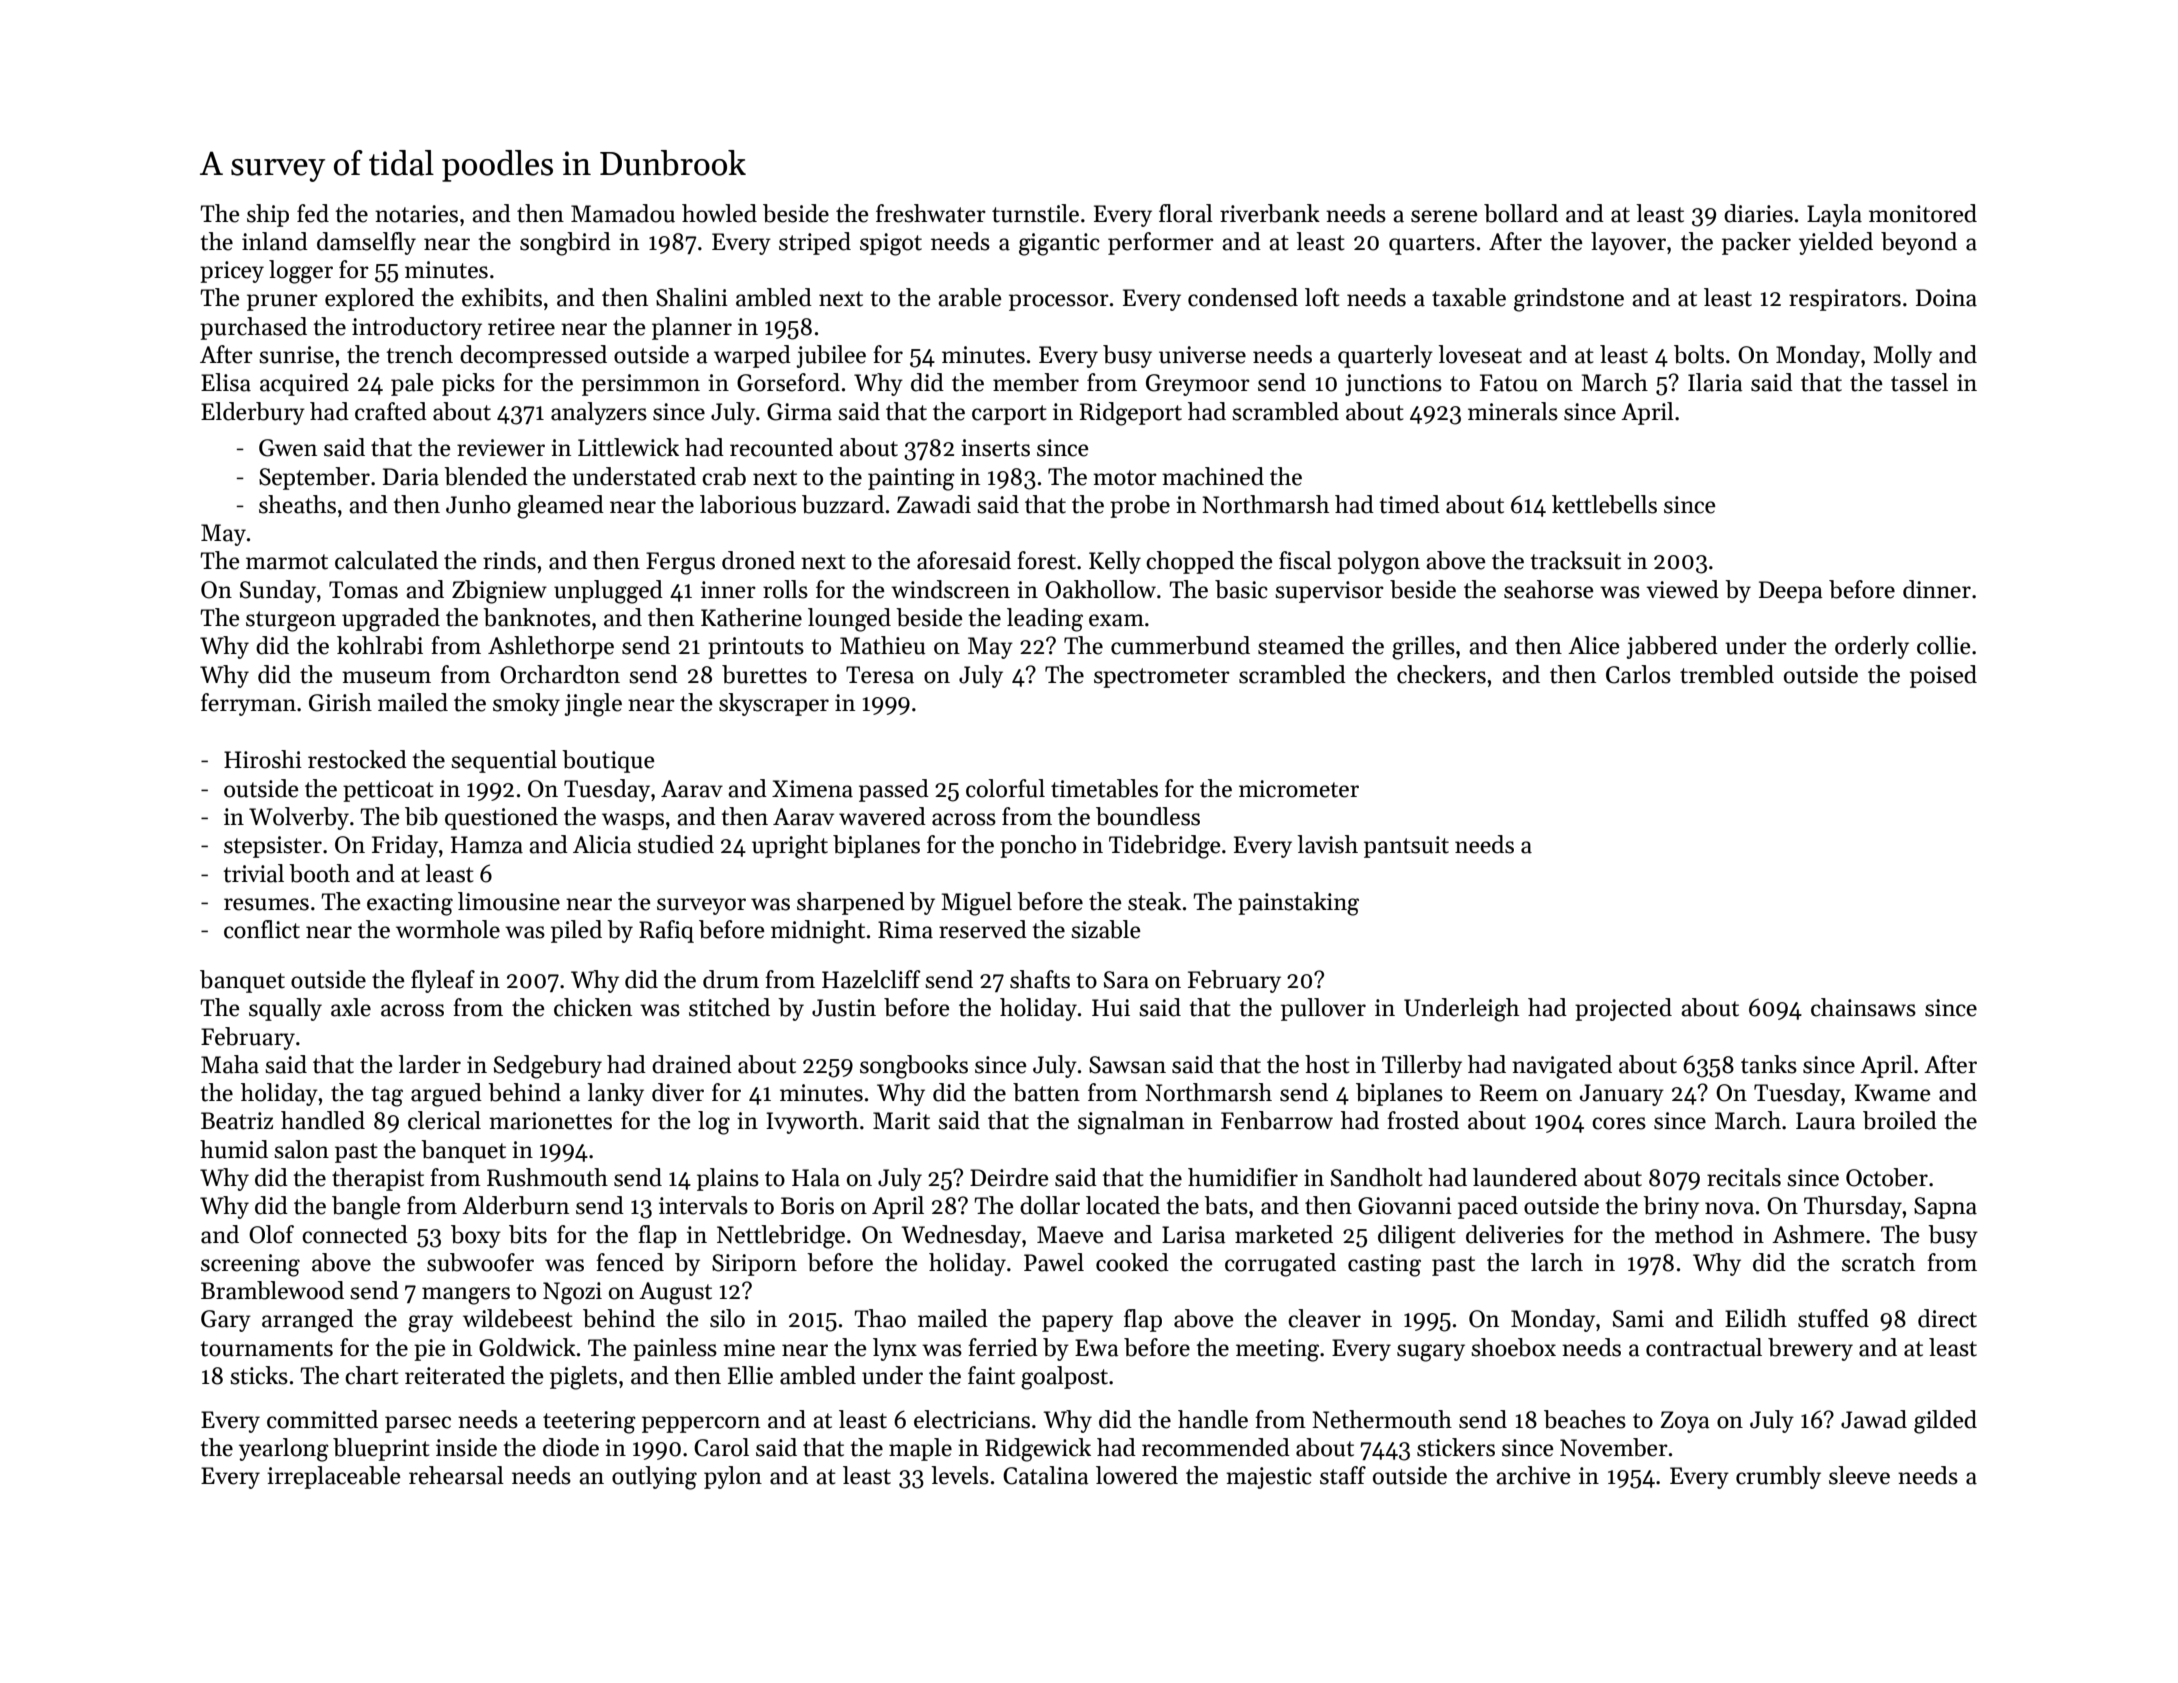  I want to click on taxable, so click(1469, 297).
